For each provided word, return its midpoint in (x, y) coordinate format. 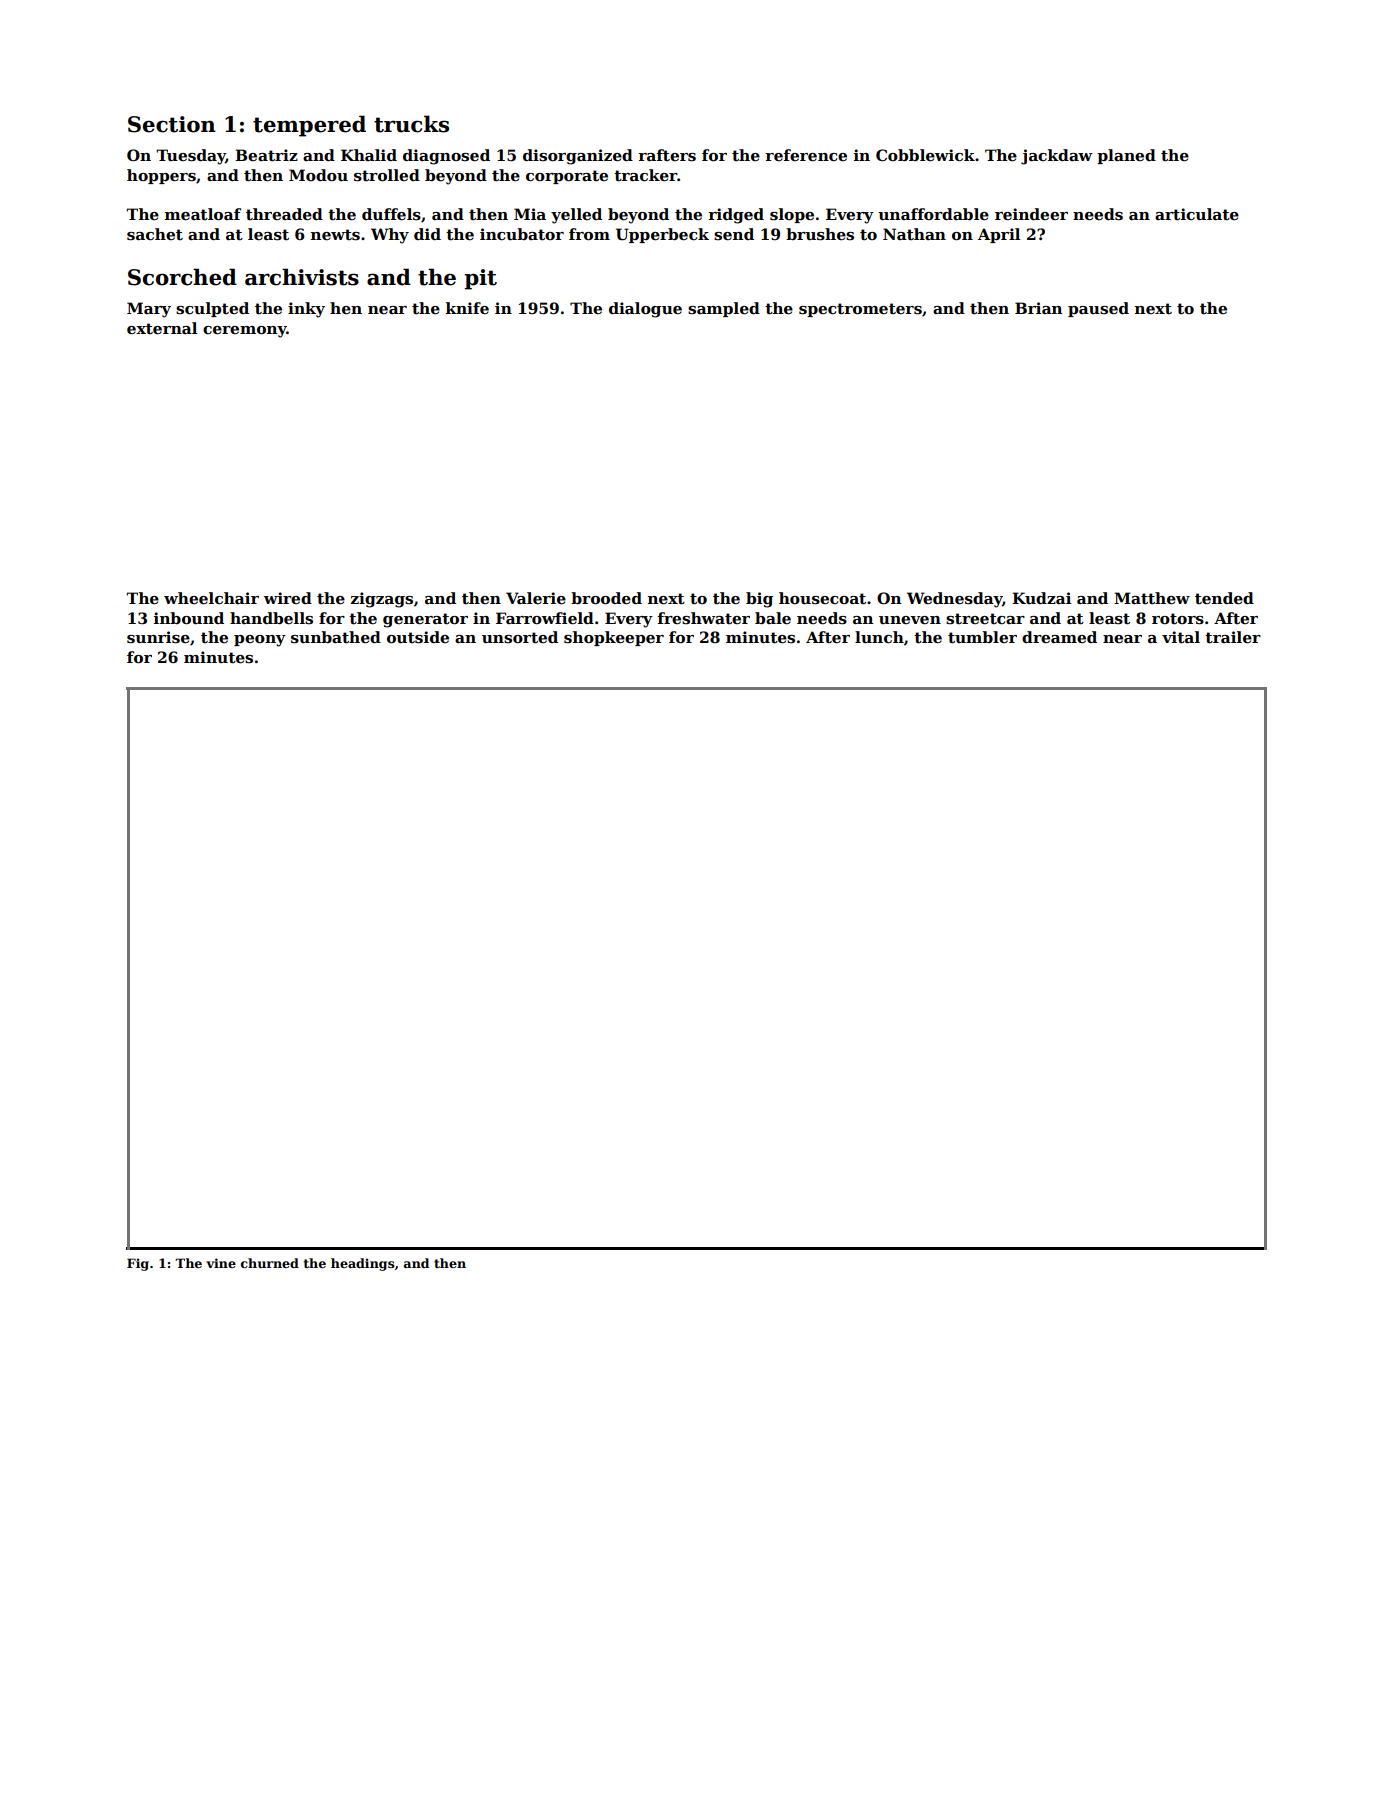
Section (172, 124)
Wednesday (954, 600)
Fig (138, 1264)
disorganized (578, 157)
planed (1126, 156)
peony (260, 641)
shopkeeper (614, 638)
